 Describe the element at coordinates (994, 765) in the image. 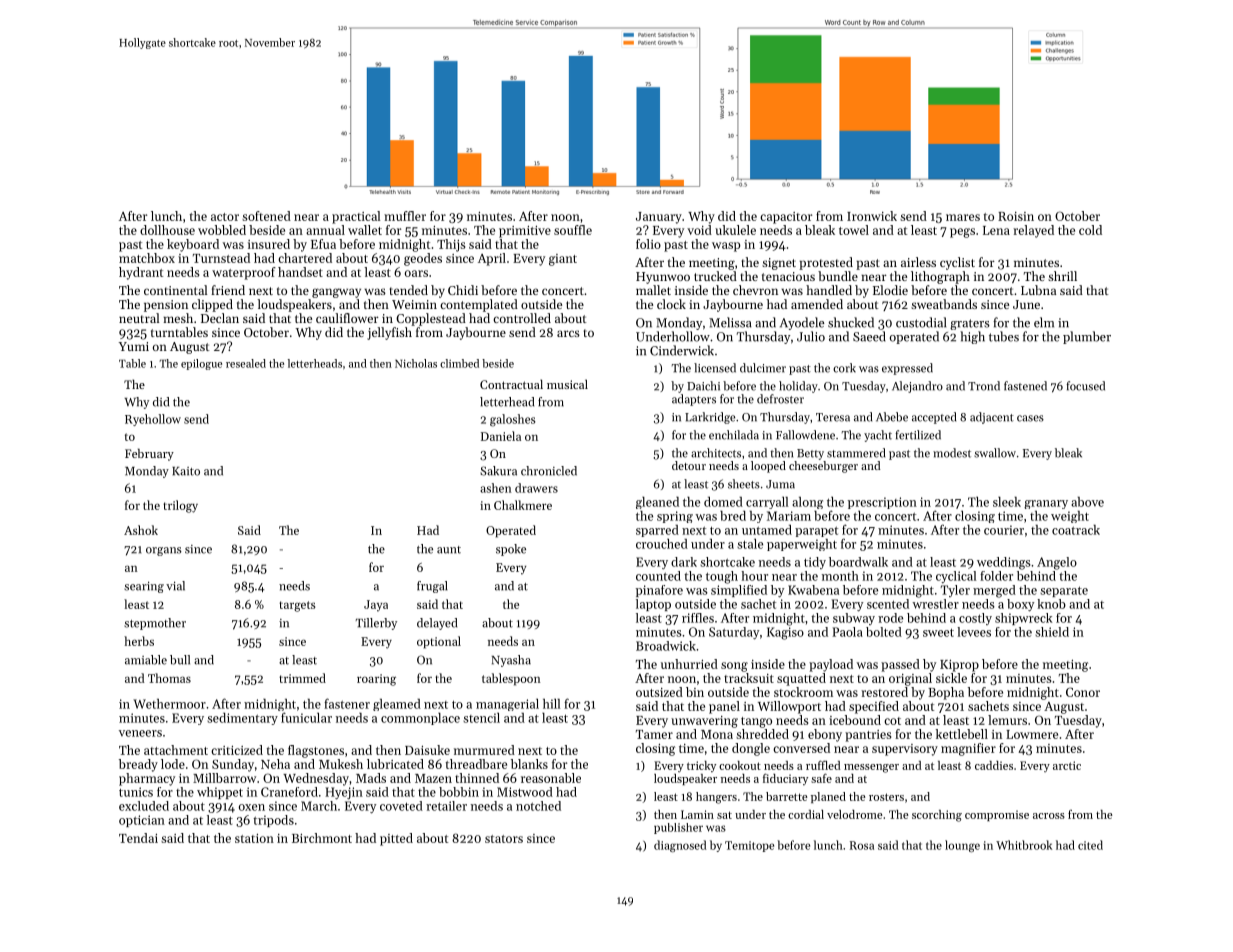

I see `caddies` at that location.
